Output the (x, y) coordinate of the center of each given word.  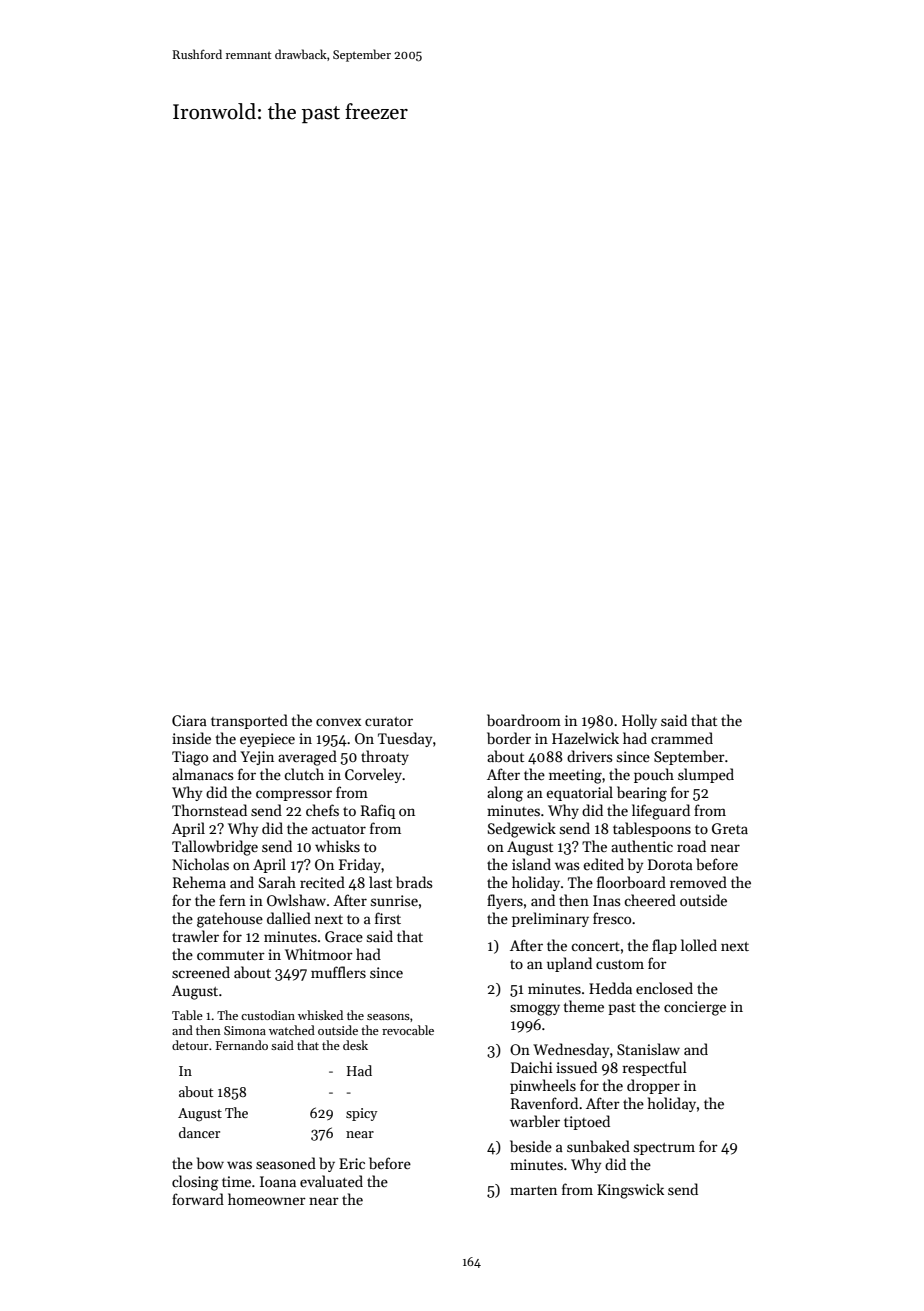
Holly (639, 721)
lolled (699, 945)
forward (198, 1199)
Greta (730, 828)
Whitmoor (319, 954)
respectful (654, 1068)
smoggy (535, 1010)
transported (249, 721)
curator (389, 721)
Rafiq (378, 811)
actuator (339, 829)
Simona (245, 1030)
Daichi (531, 1067)
